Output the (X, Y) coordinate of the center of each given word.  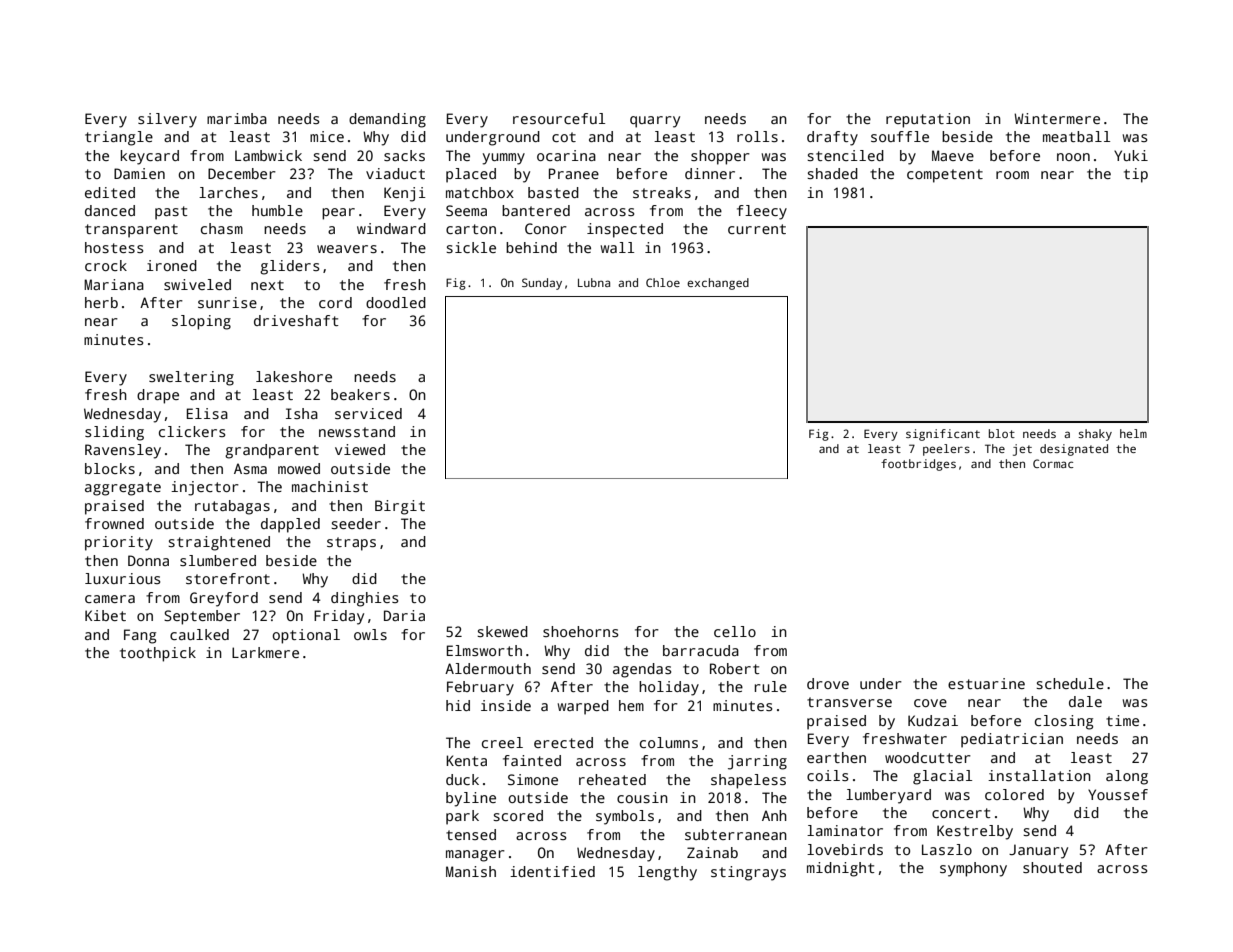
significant (943, 435)
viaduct (395, 173)
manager (475, 856)
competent (945, 176)
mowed (299, 468)
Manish (471, 871)
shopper (720, 157)
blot (1002, 433)
